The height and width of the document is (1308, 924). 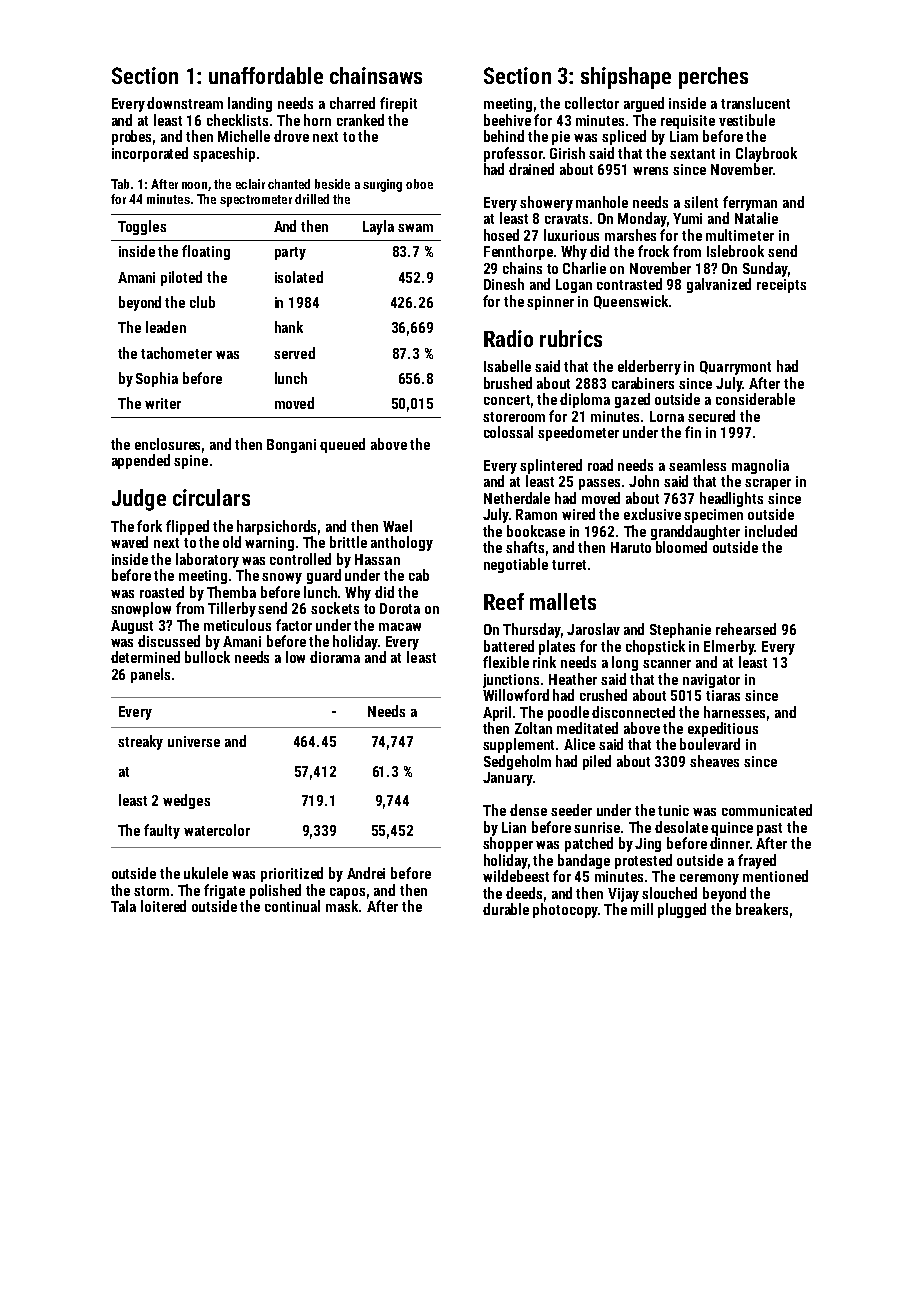 I want to click on continual, so click(x=292, y=906).
